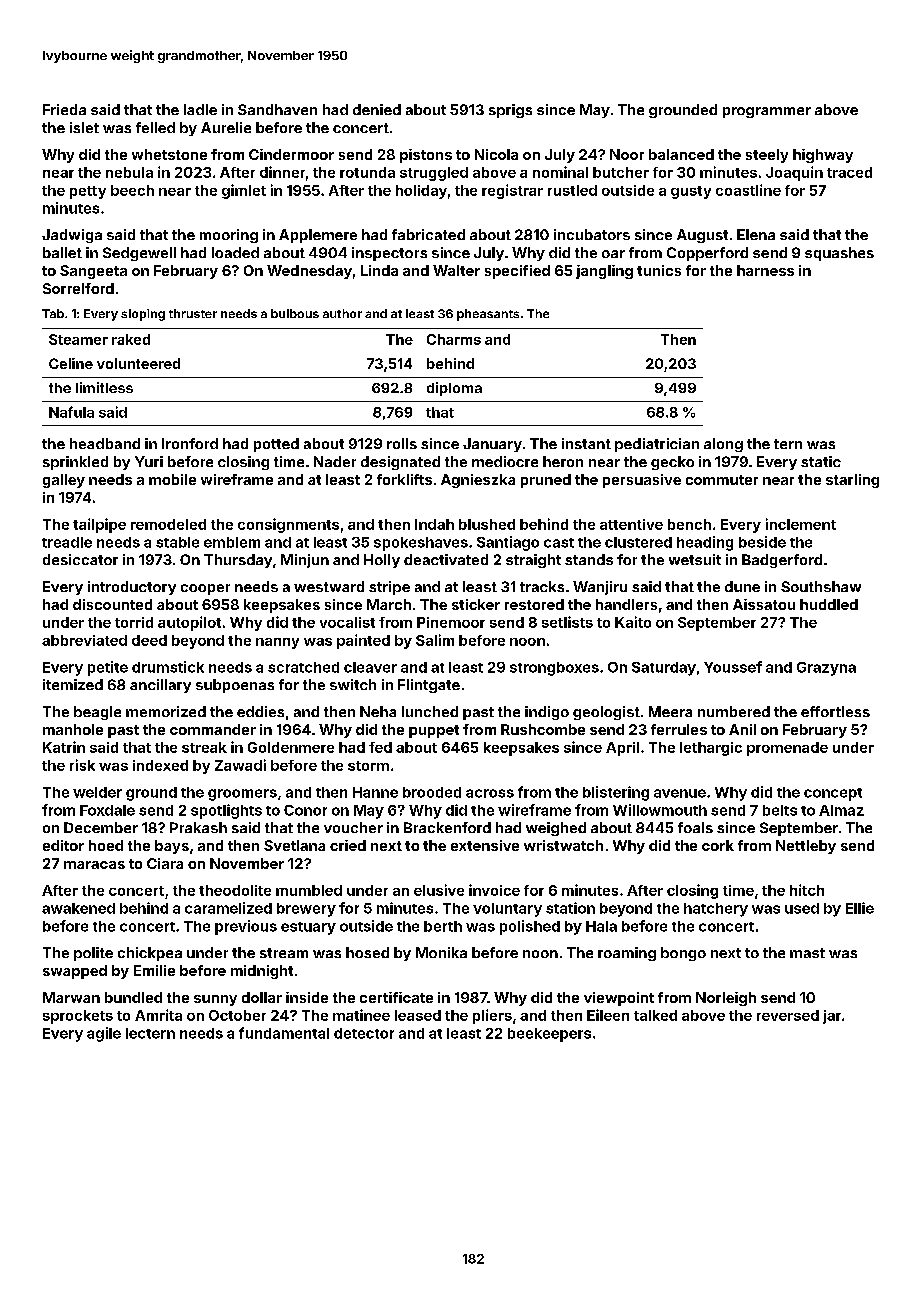 This document has height=1308, width=924. Describe the element at coordinates (659, 270) in the document. I see `tunics` at that location.
